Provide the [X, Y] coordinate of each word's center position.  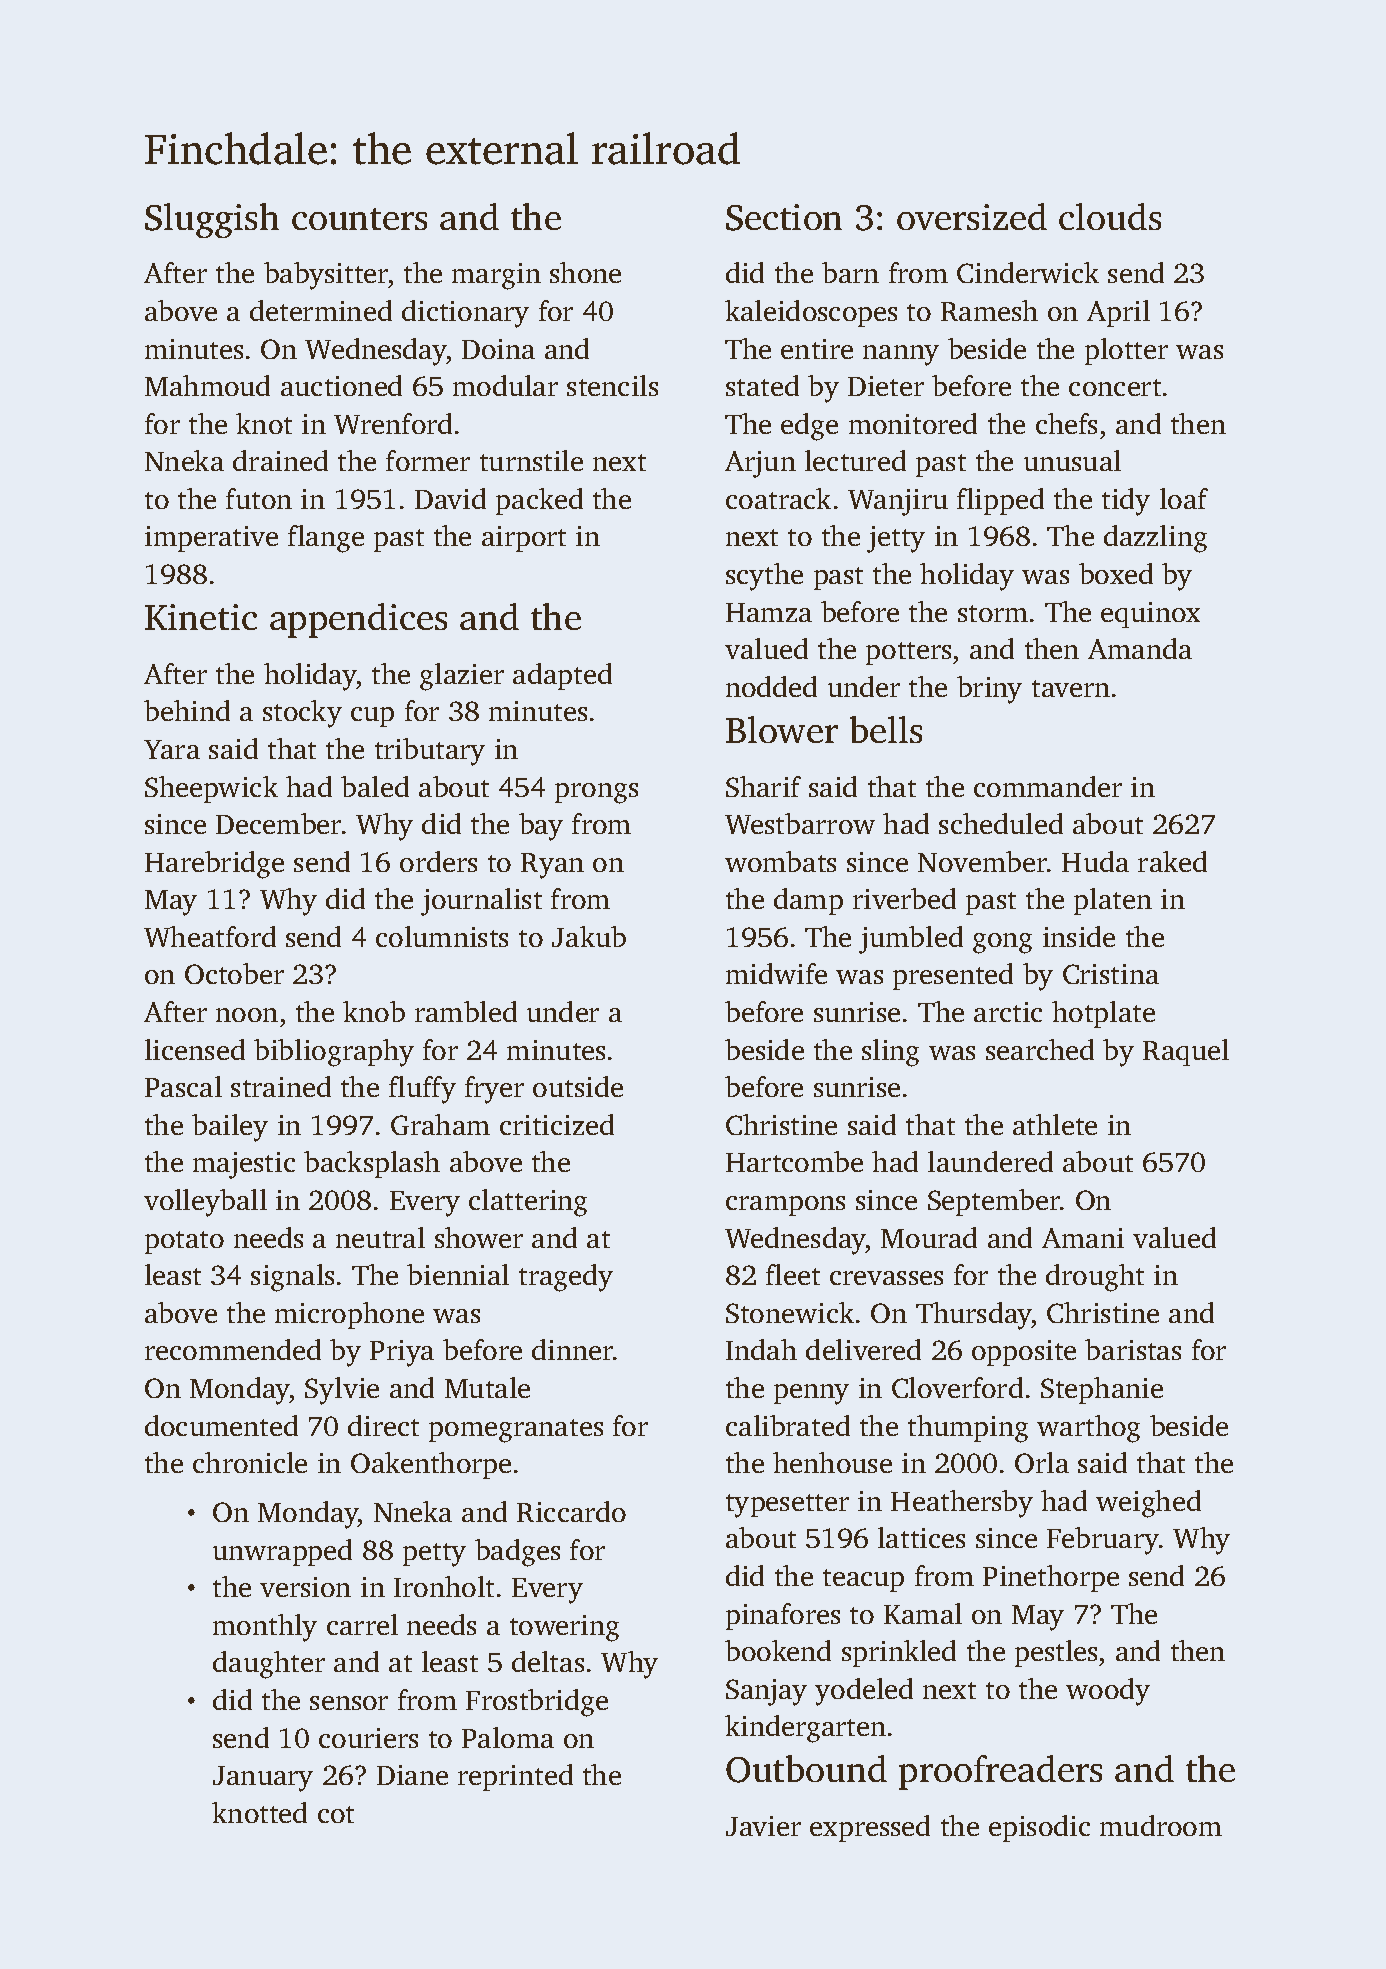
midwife [776, 973]
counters [359, 219]
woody [1108, 1692]
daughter [269, 1665]
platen [1113, 901]
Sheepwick [211, 789]
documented [221, 1425]
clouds [1110, 216]
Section [784, 217]
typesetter [787, 1506]
